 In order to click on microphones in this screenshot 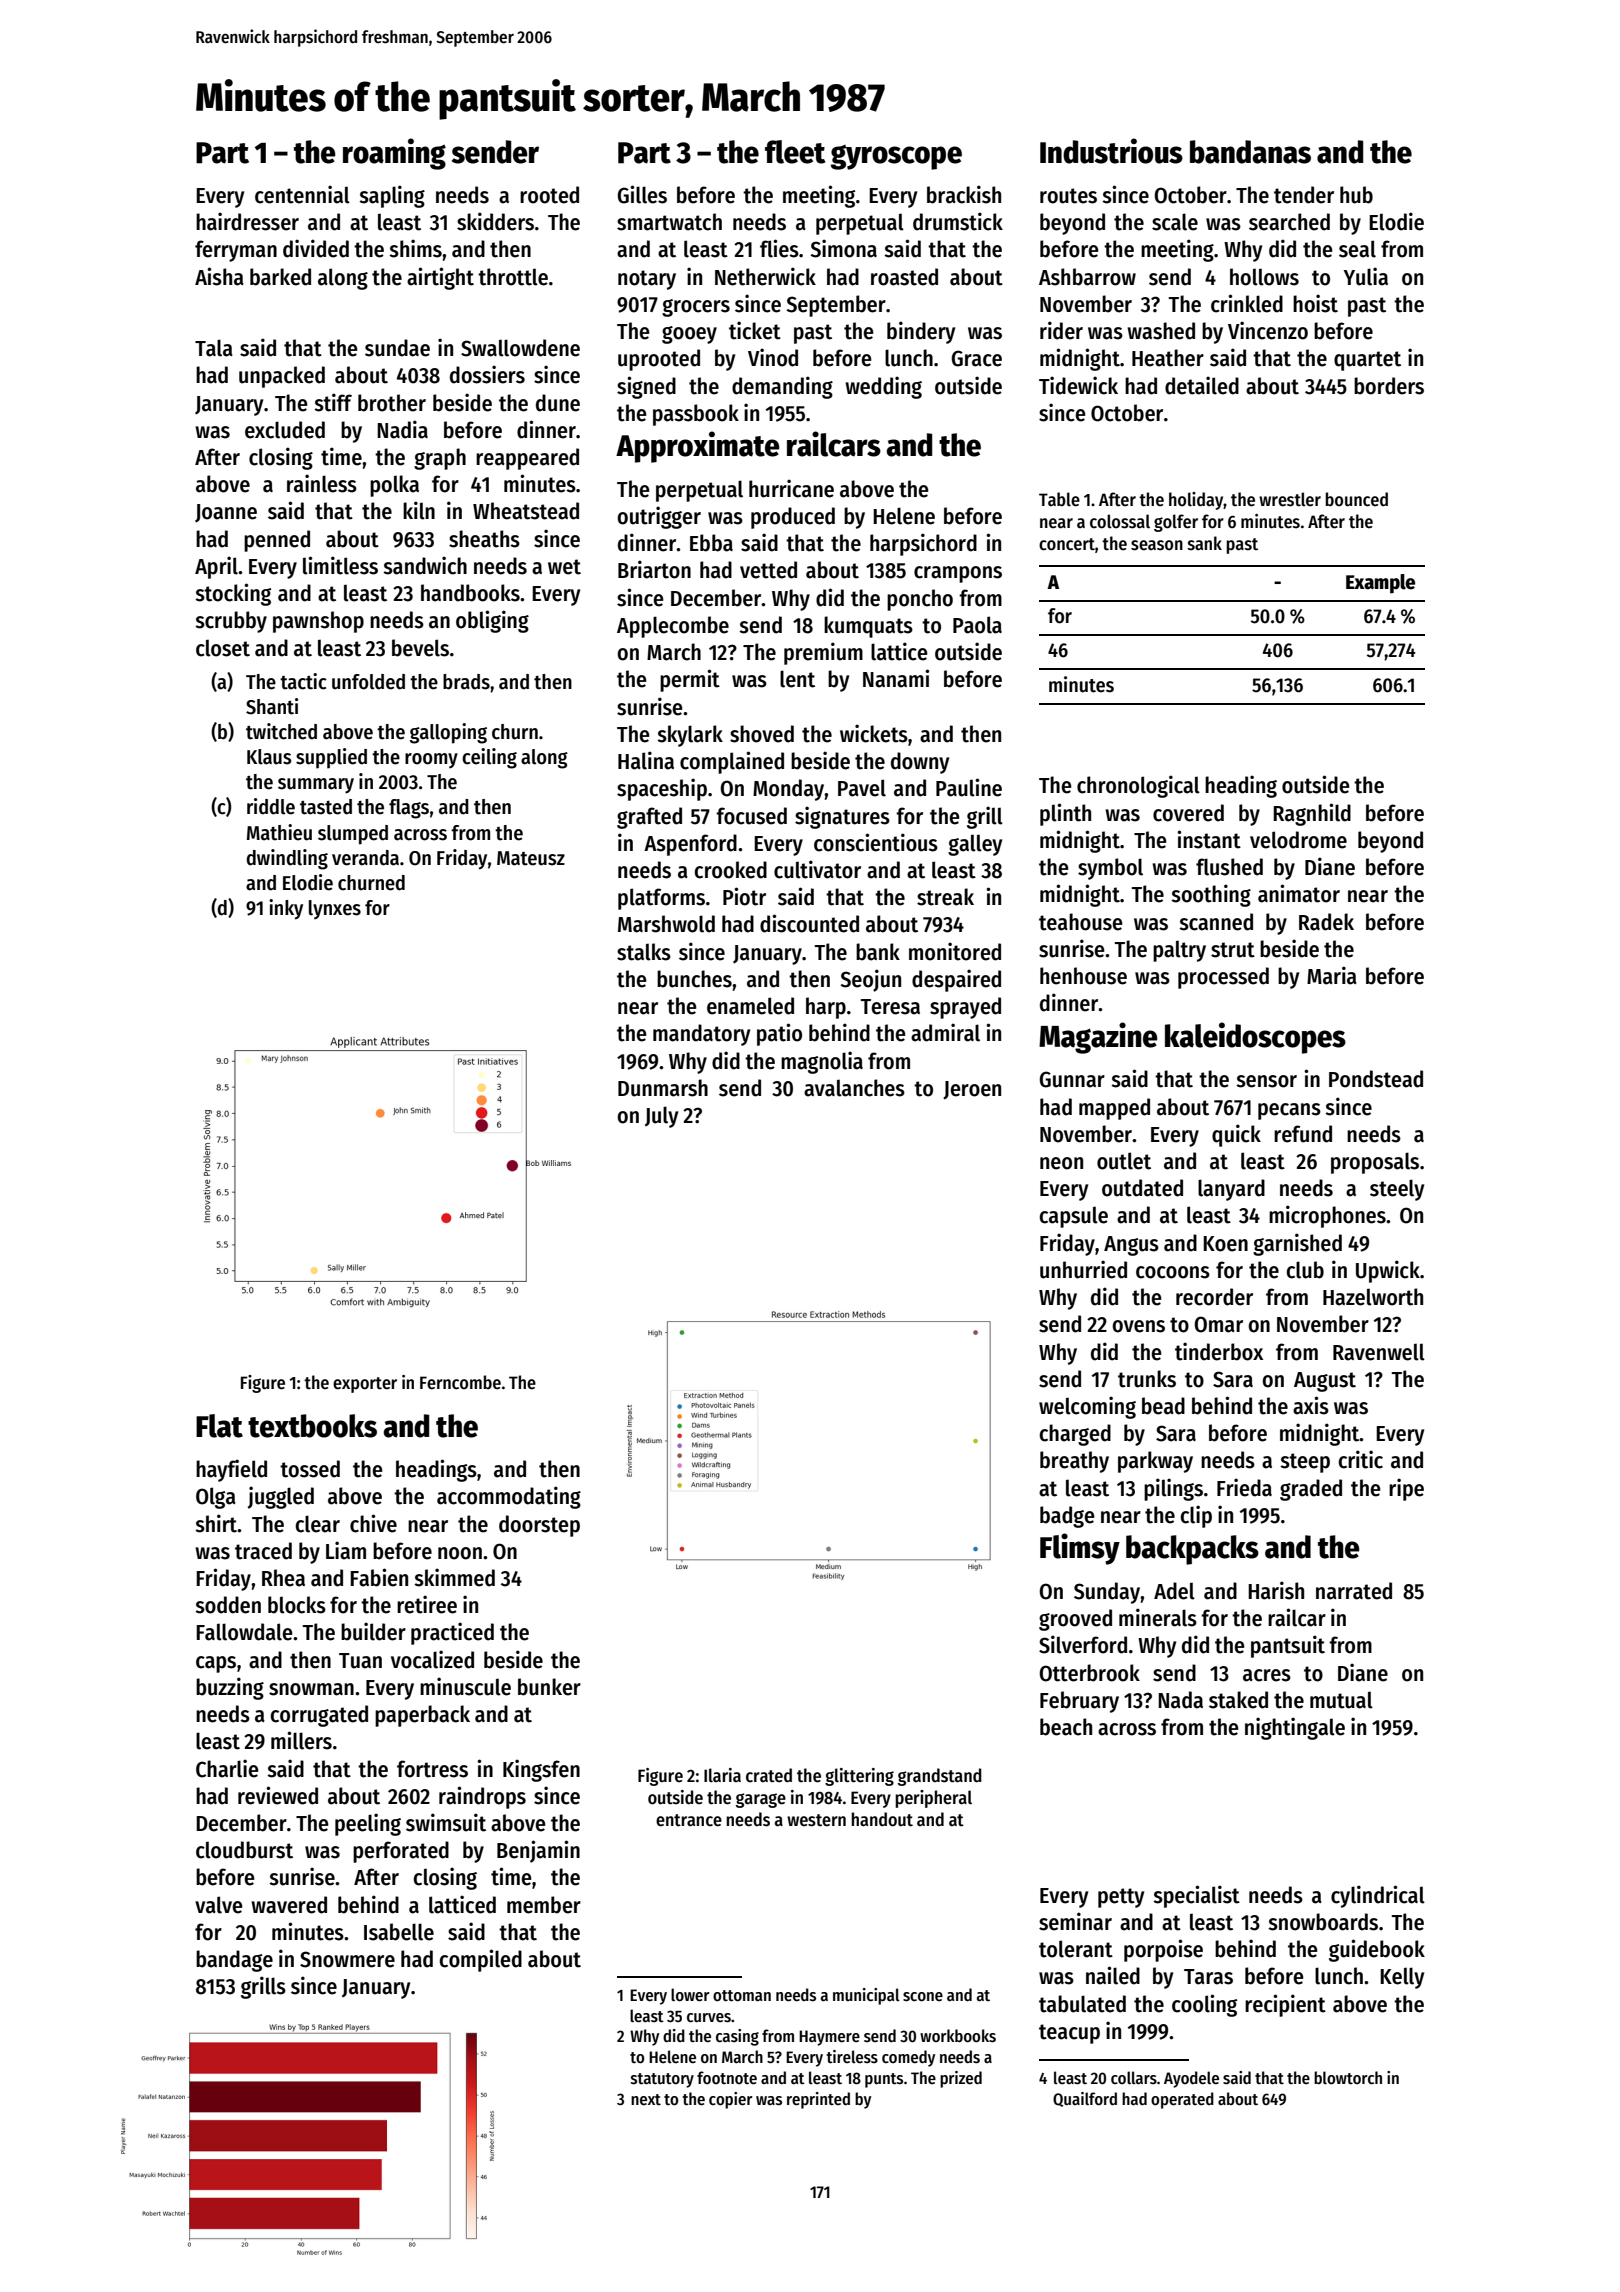, I will do `click(1327, 1216)`.
